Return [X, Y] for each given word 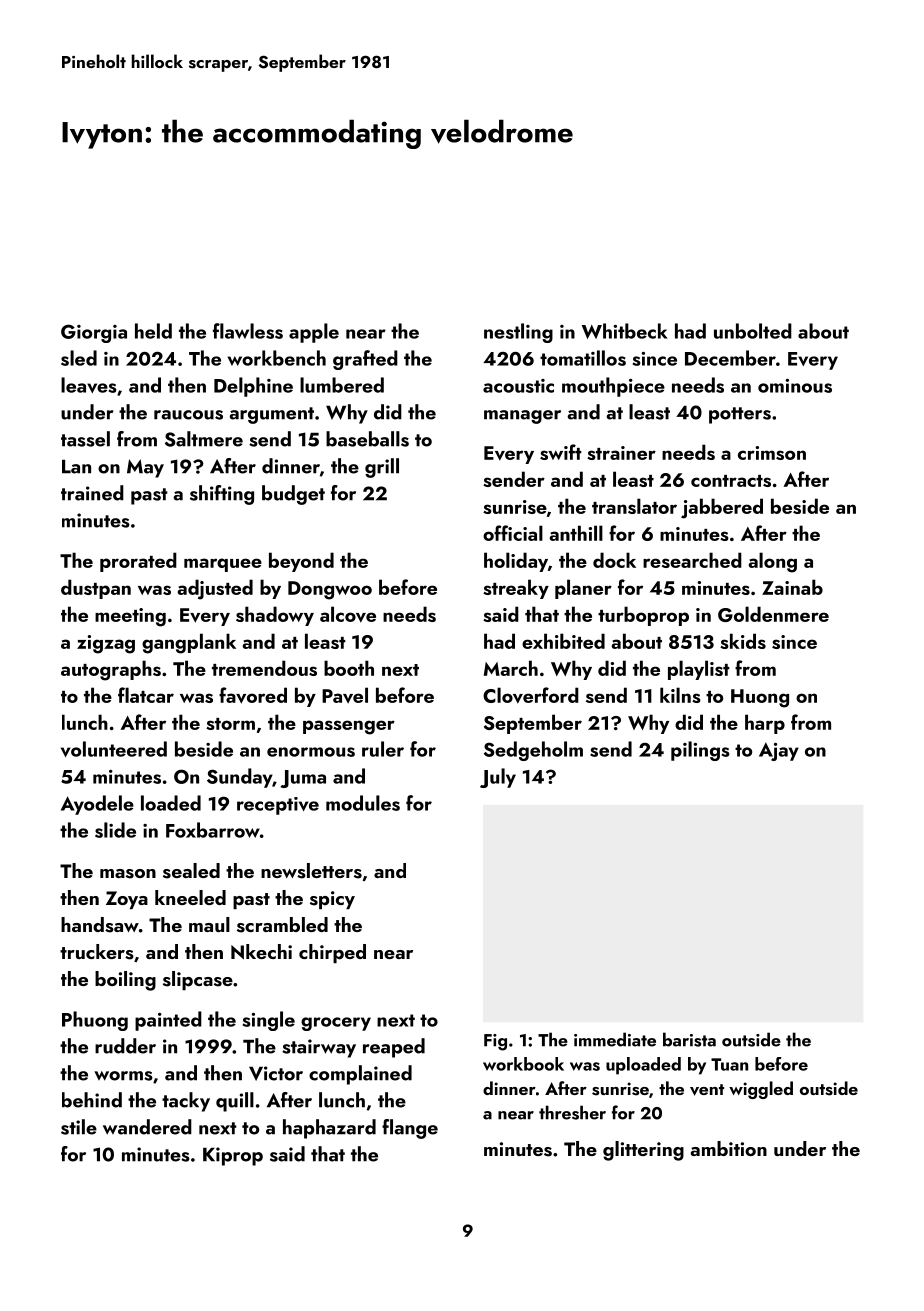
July [498, 778]
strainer [621, 453]
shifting [222, 495]
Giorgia [94, 333]
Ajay [779, 751]
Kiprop [233, 1156]
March [511, 668]
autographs [111, 670]
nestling [518, 333]
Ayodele [97, 805]
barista [689, 1039]
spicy [332, 900]
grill [382, 468]
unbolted [753, 331]
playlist [699, 670]
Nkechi [261, 952]
